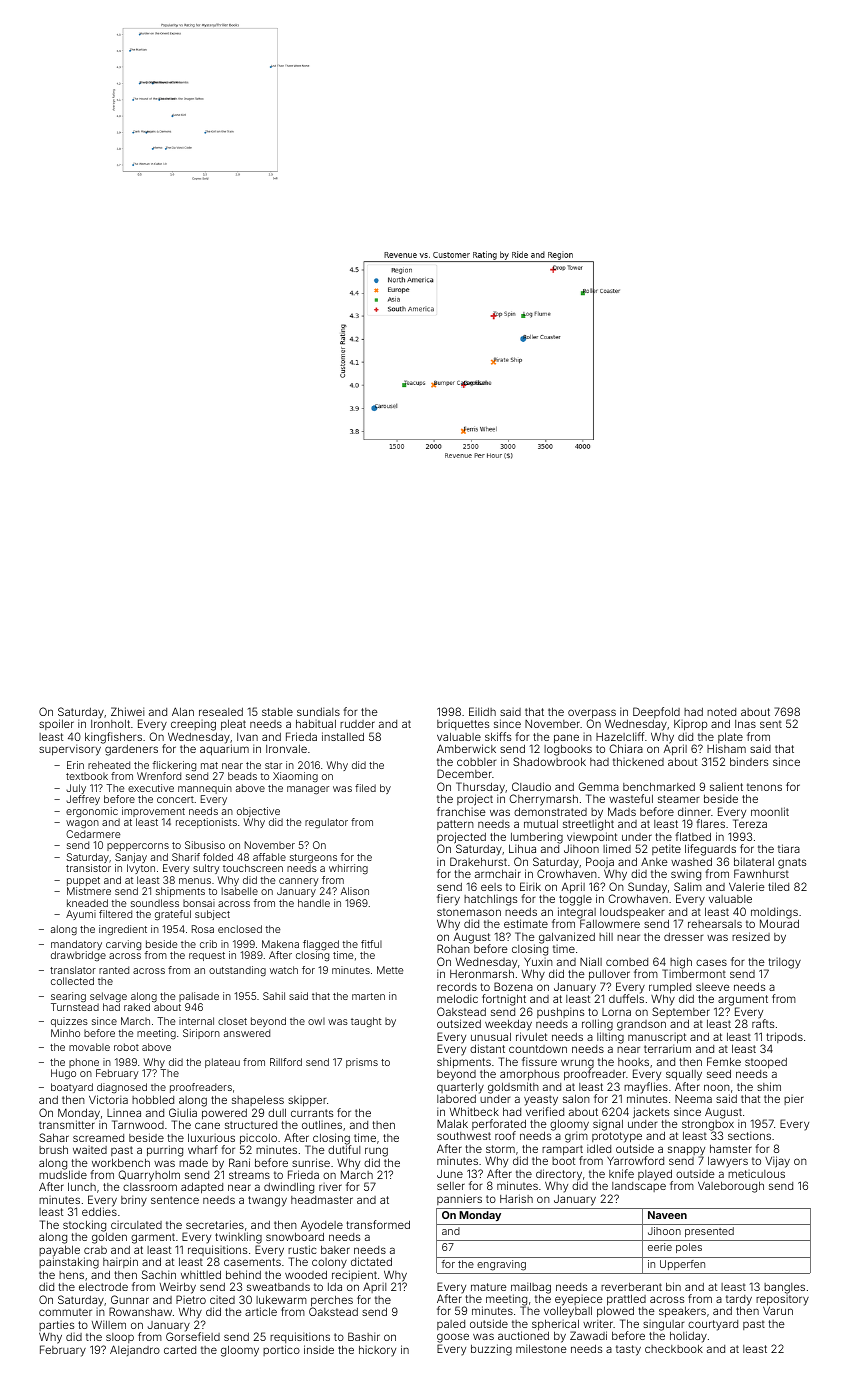 The height and width of the screenshot is (1400, 849). I want to click on noted, so click(721, 712).
